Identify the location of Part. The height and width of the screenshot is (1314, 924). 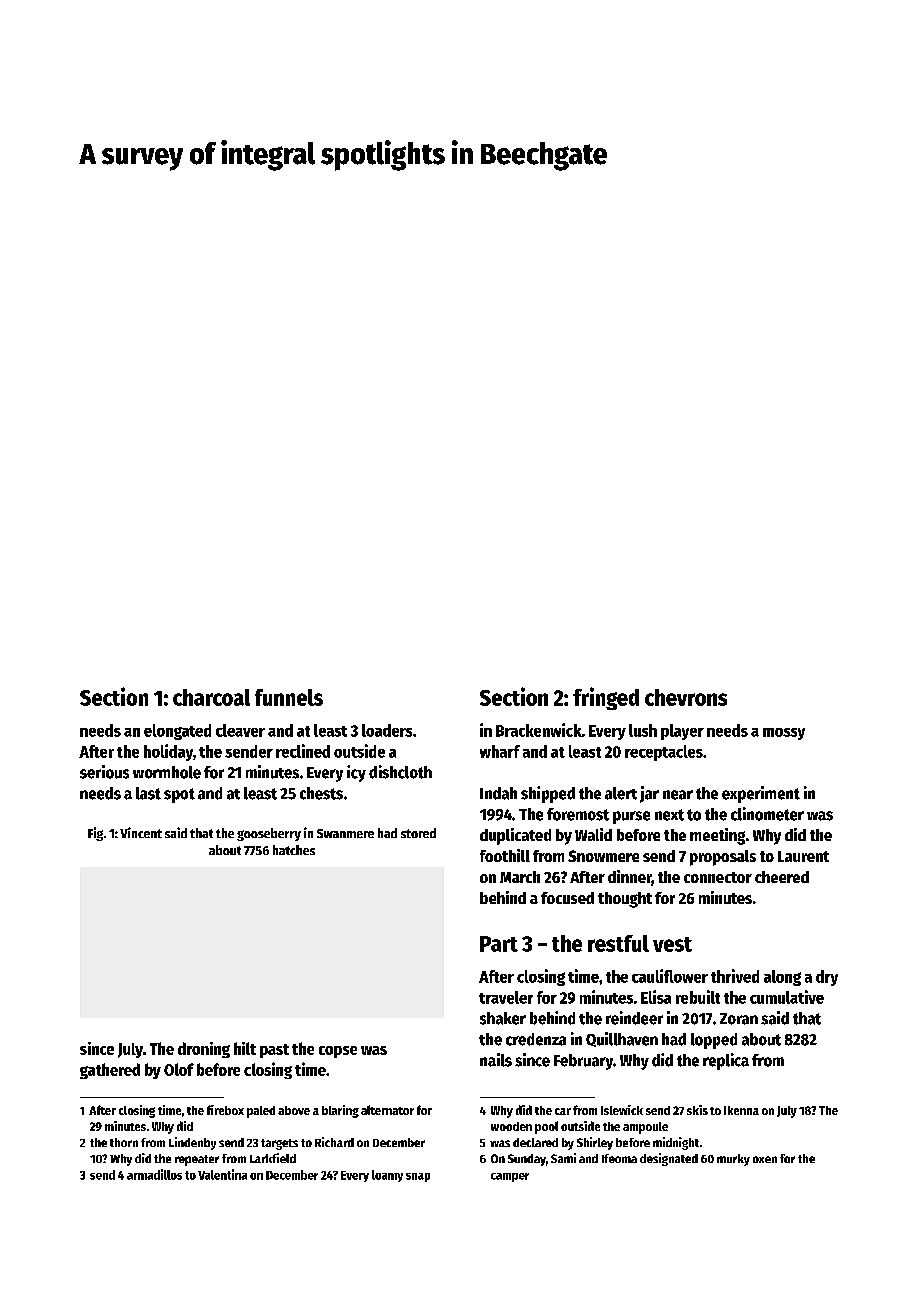
(499, 944).
